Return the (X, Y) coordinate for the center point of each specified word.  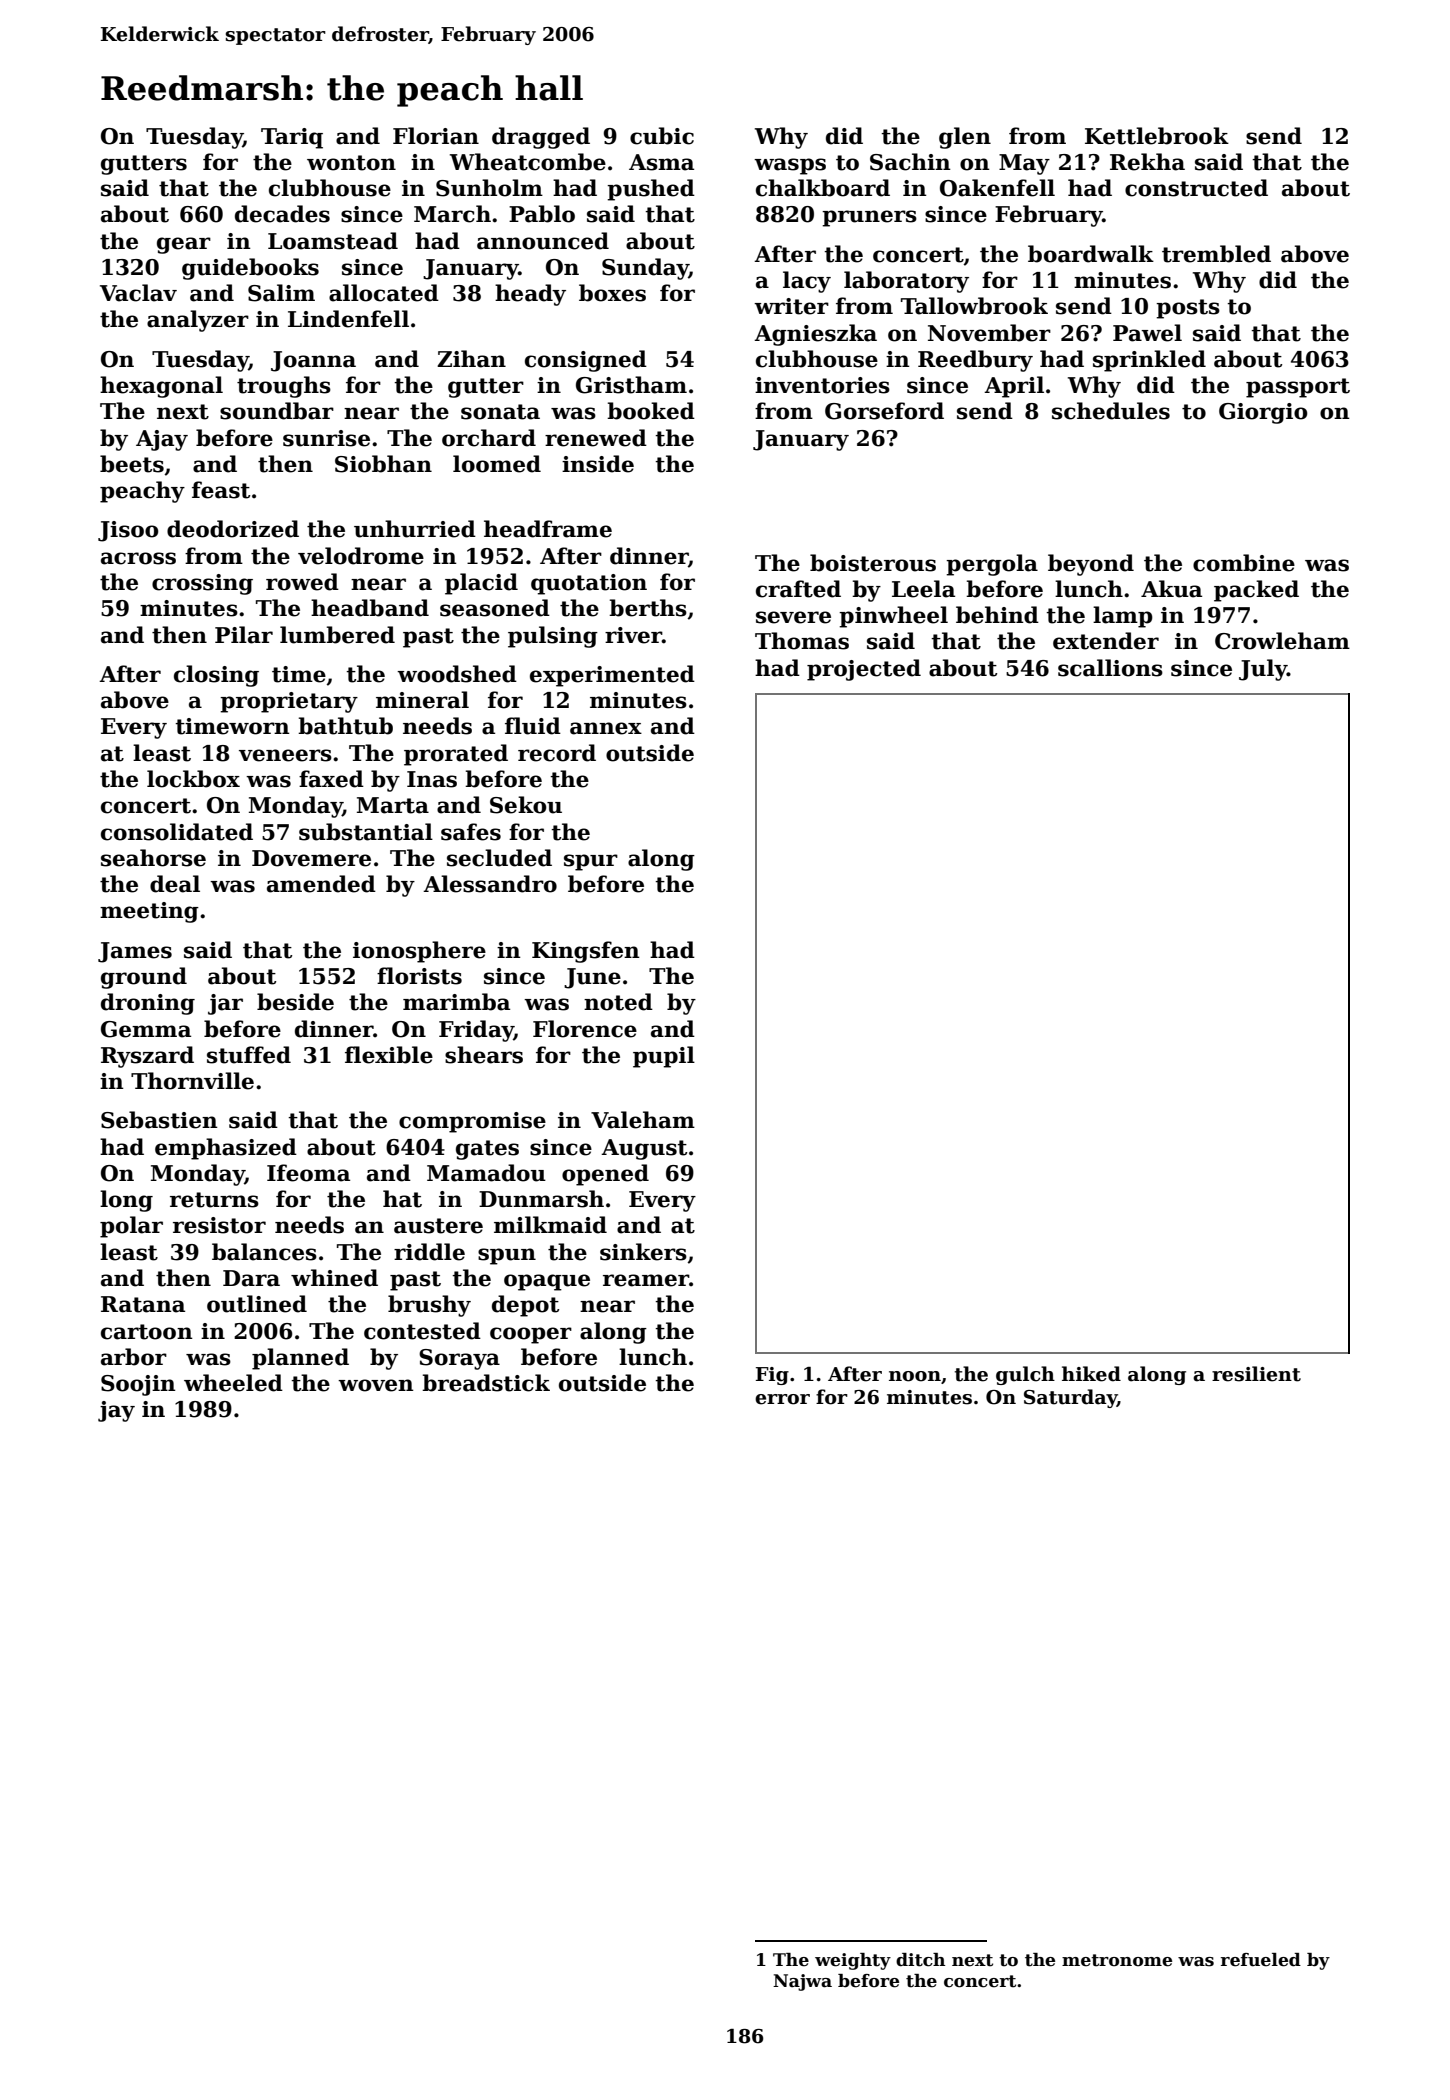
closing (216, 676)
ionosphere (419, 952)
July (1263, 670)
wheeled (233, 1383)
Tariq (292, 138)
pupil (664, 1057)
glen (965, 138)
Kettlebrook (1157, 136)
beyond (1091, 565)
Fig (772, 1376)
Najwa (802, 1982)
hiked (1091, 1374)
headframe (548, 529)
